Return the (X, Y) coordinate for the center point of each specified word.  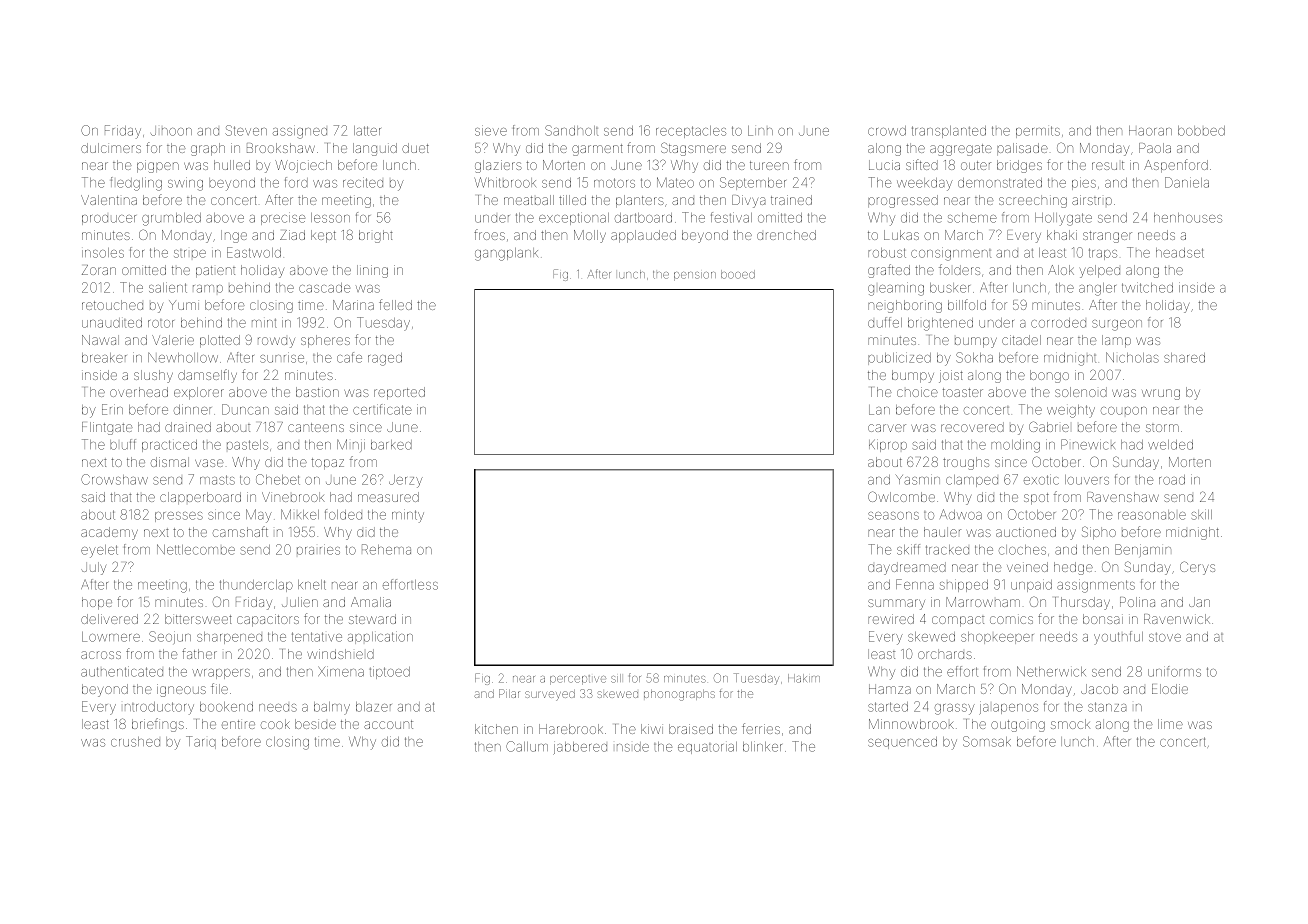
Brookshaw (281, 148)
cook (275, 724)
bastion (317, 392)
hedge (1073, 568)
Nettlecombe (196, 549)
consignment (951, 254)
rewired (891, 619)
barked (391, 445)
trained (791, 200)
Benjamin (1143, 550)
